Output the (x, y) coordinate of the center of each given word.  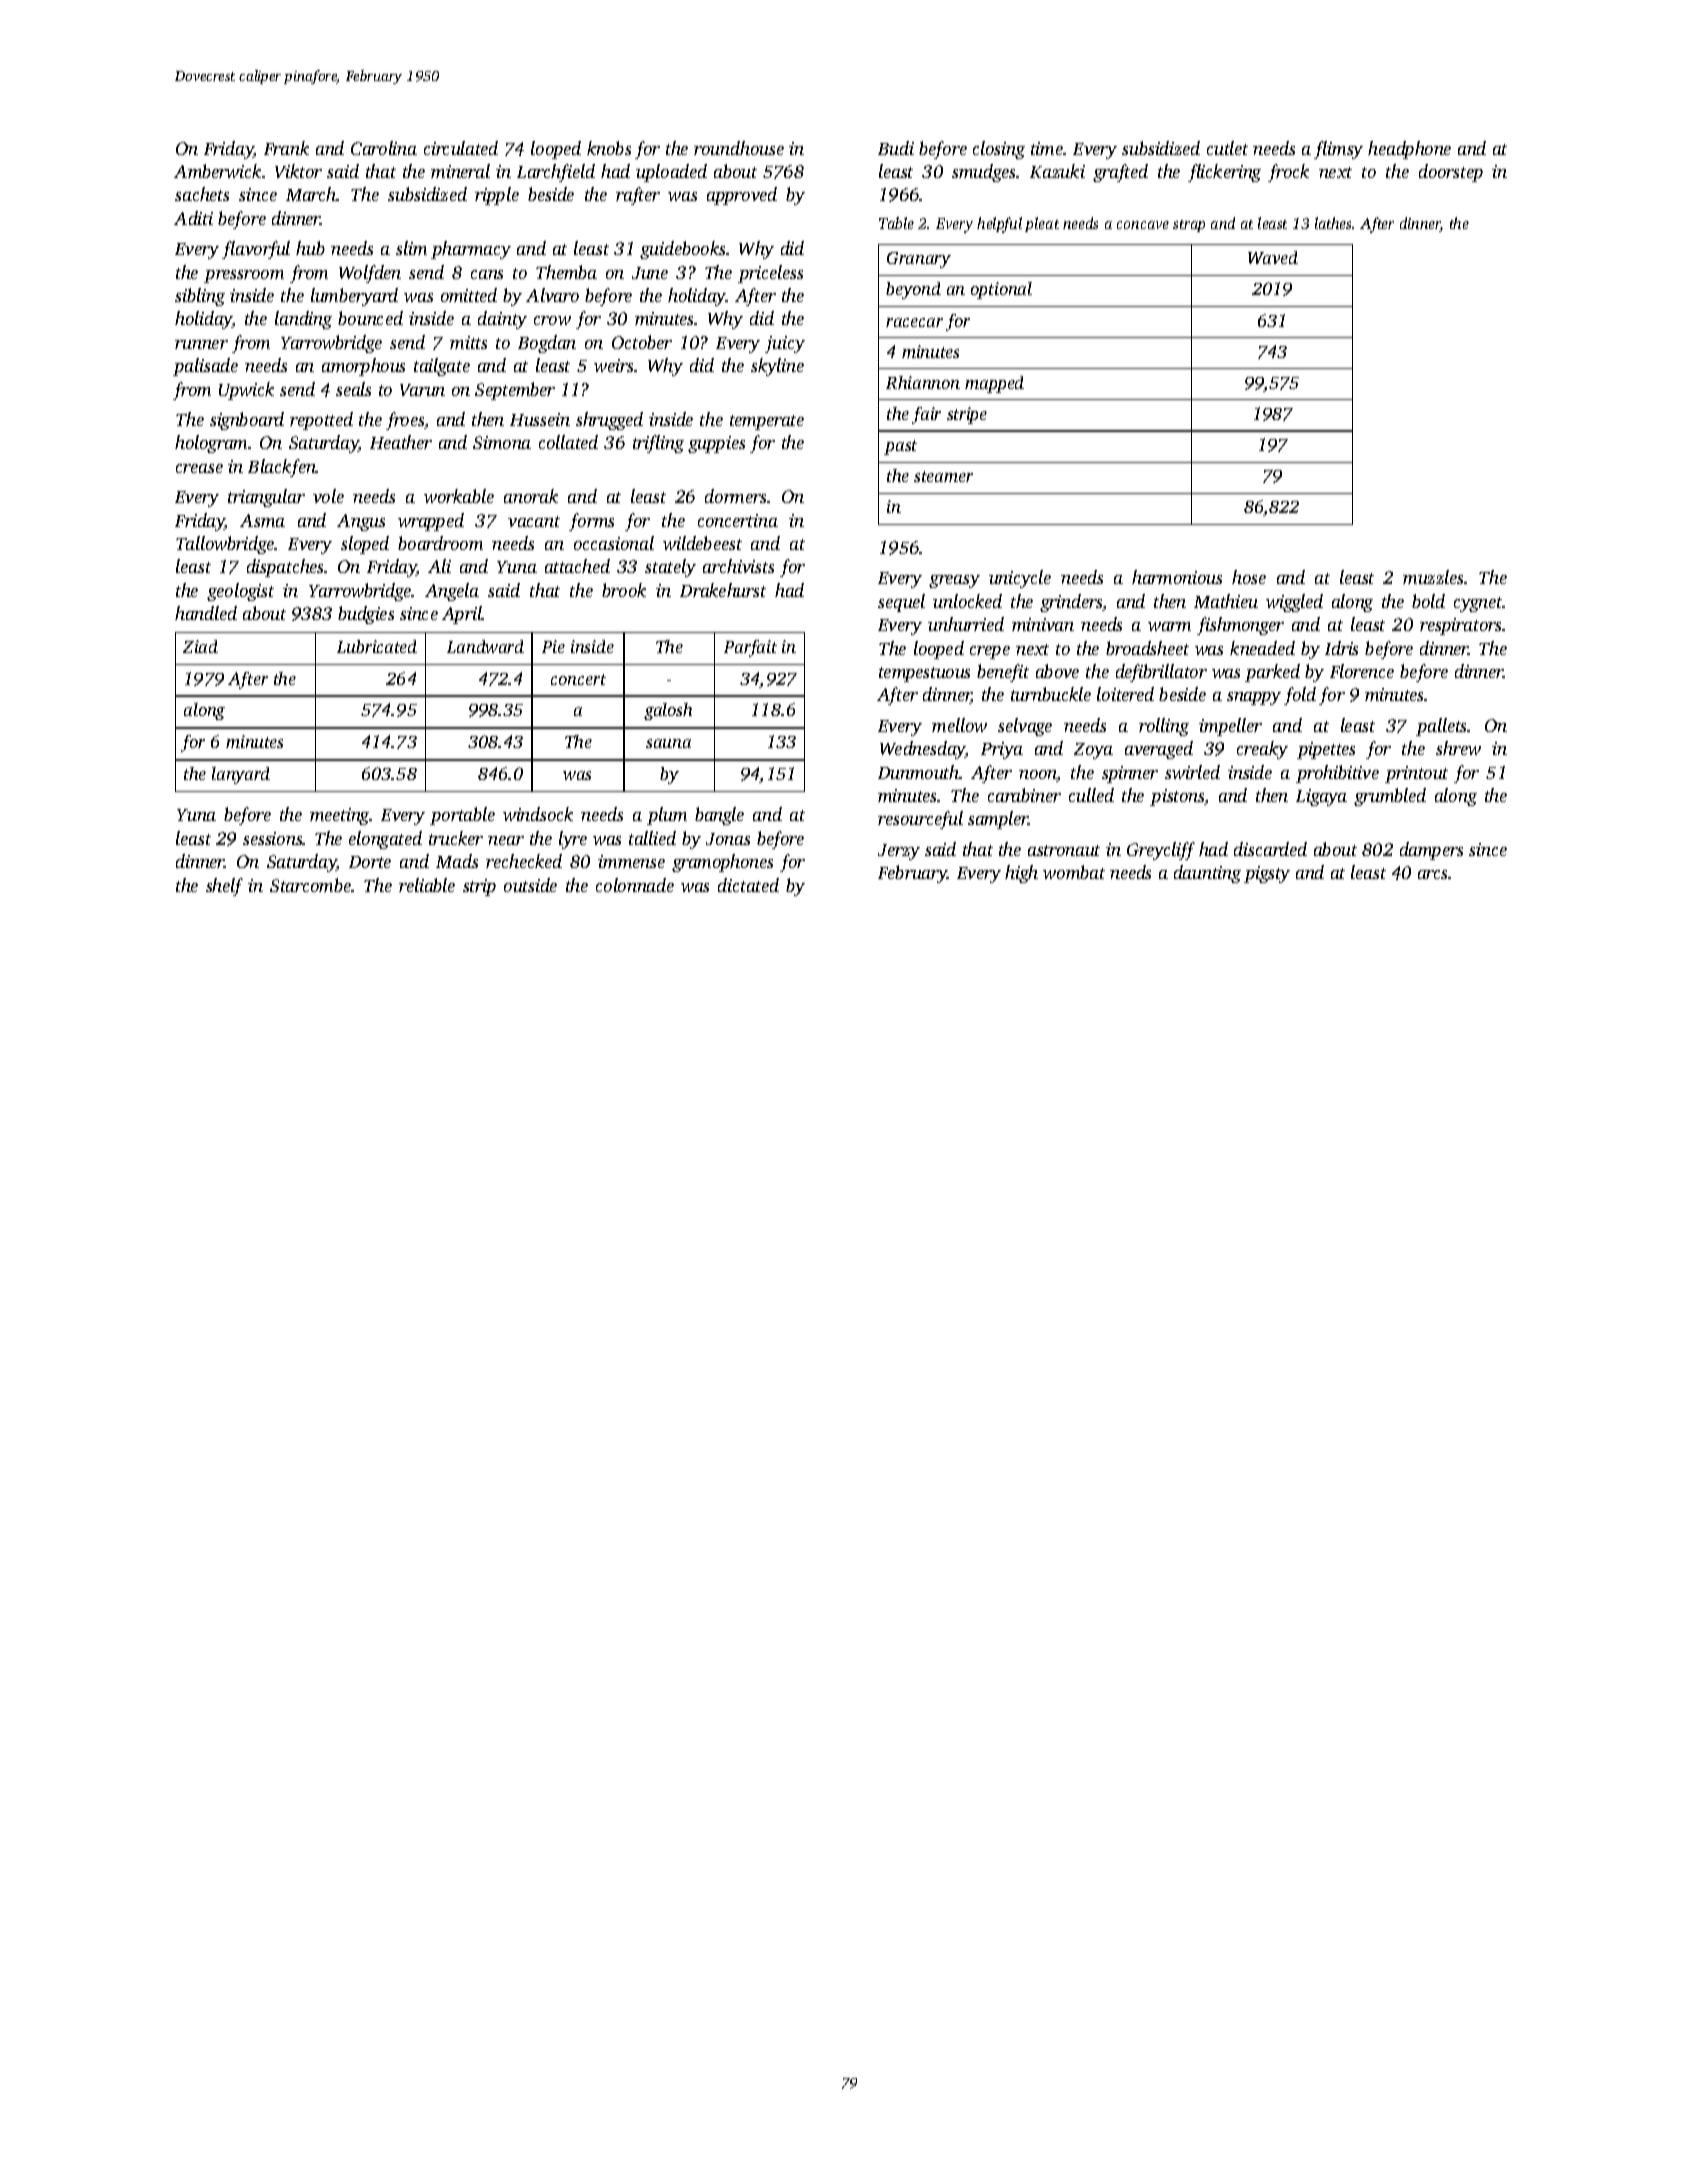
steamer (943, 476)
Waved (1273, 257)
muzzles (1433, 577)
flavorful (256, 250)
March (311, 194)
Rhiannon (923, 382)
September (515, 391)
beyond (913, 290)
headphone (1409, 150)
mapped (994, 384)
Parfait (750, 648)
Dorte (370, 862)
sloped (365, 545)
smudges (983, 173)
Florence (1362, 671)
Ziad (200, 646)
